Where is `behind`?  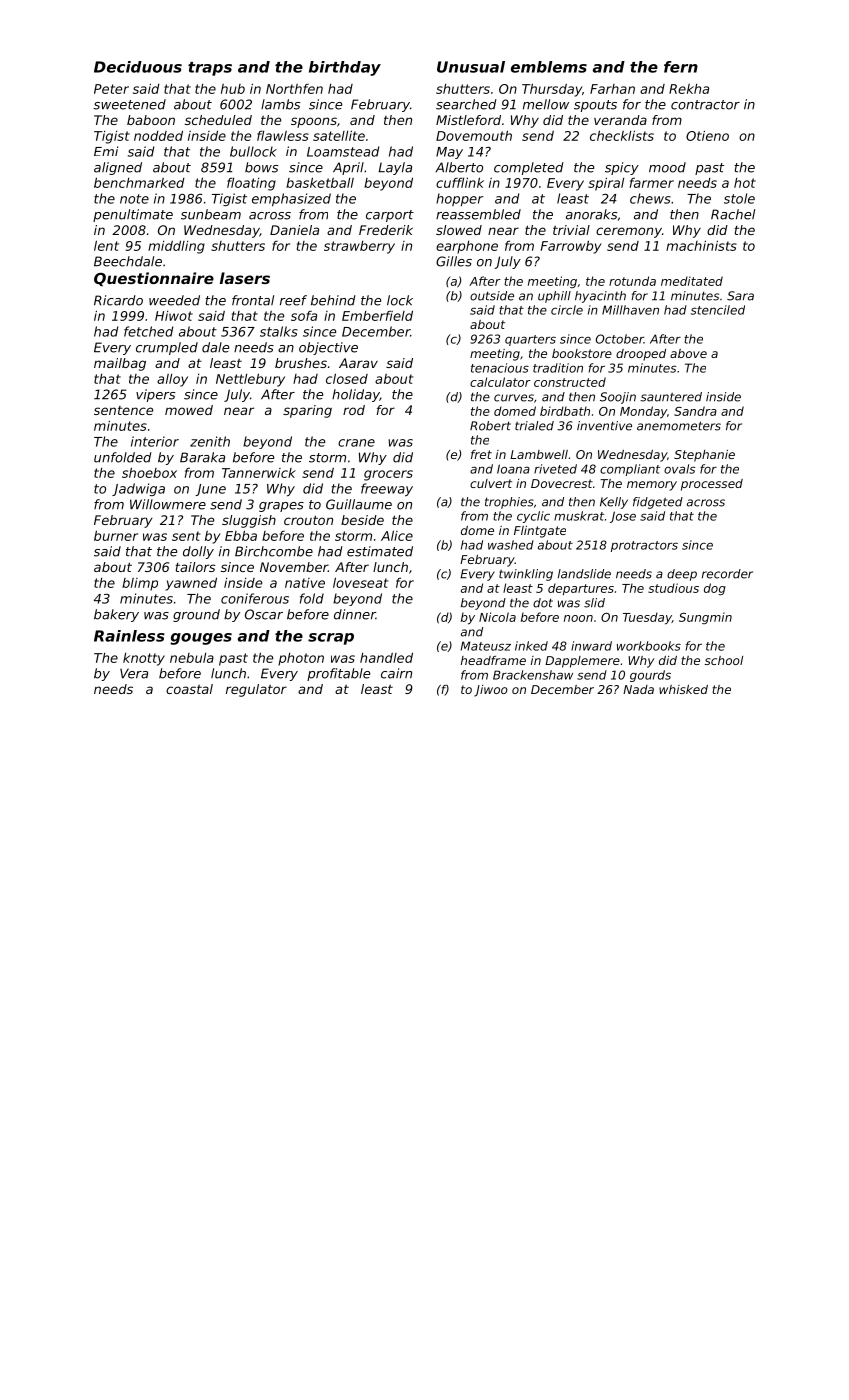
behind is located at coordinates (333, 300).
